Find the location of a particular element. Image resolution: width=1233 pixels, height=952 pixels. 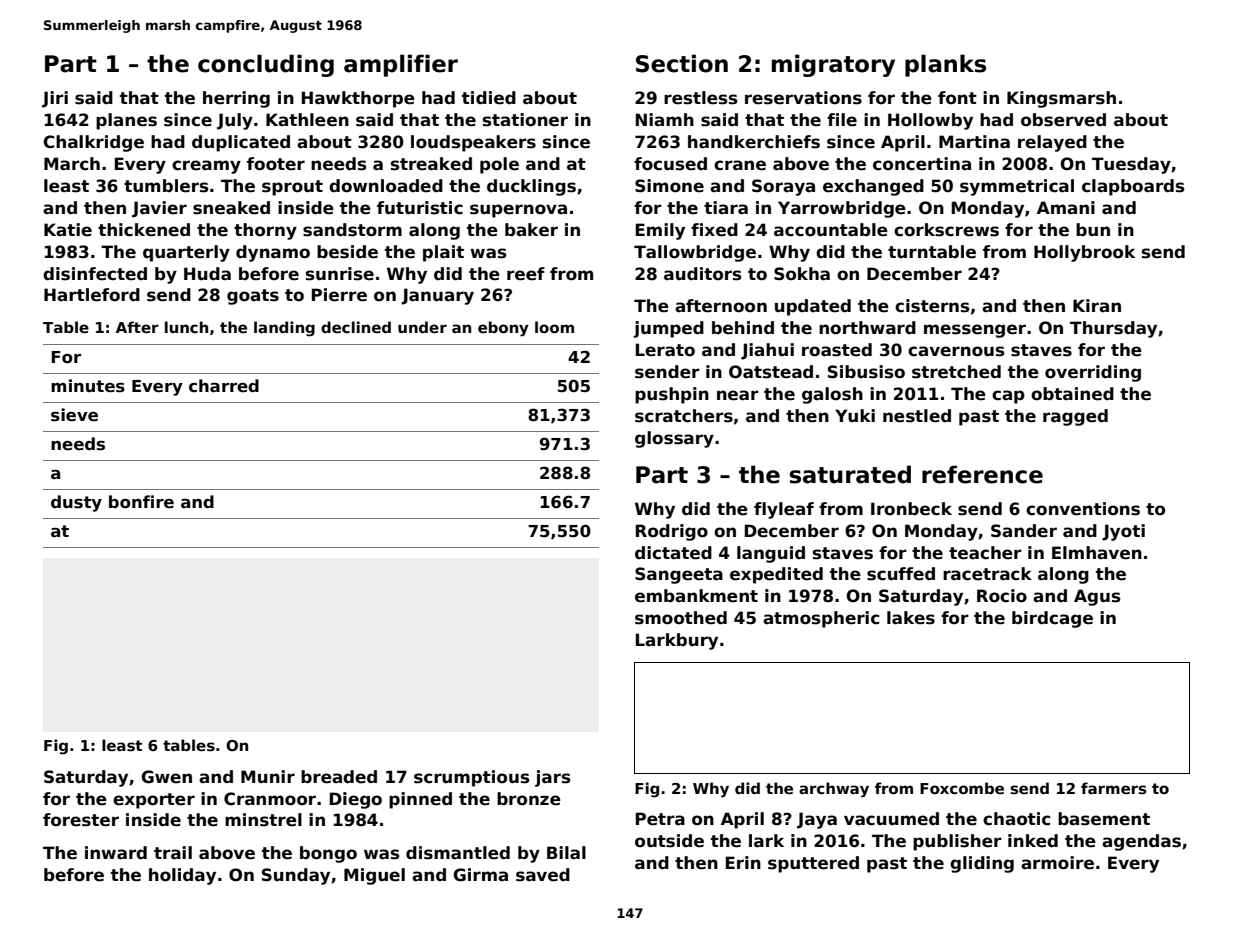

lakes is located at coordinates (911, 618).
